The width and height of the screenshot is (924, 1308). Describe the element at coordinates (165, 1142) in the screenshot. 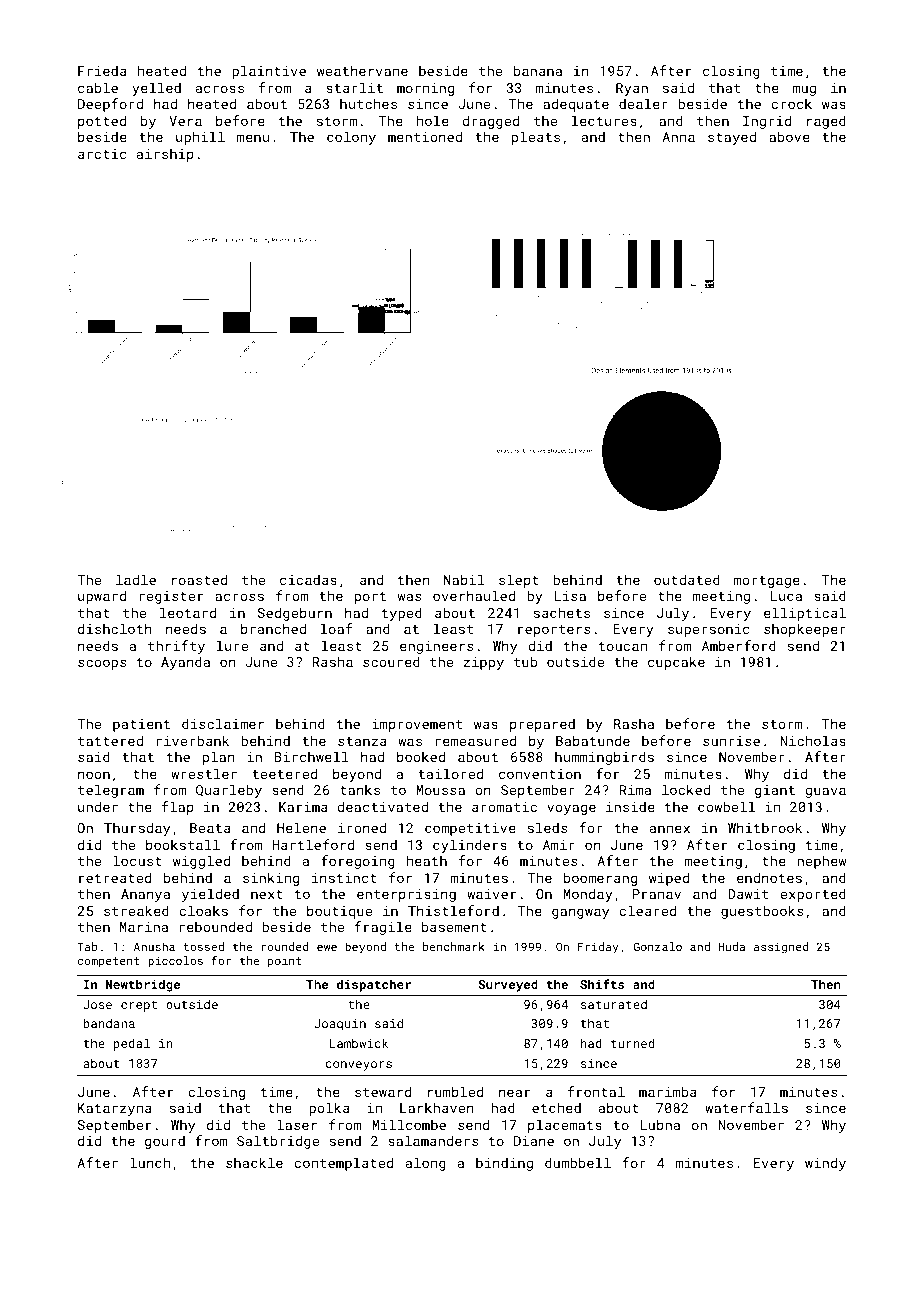

I see `gourd` at that location.
